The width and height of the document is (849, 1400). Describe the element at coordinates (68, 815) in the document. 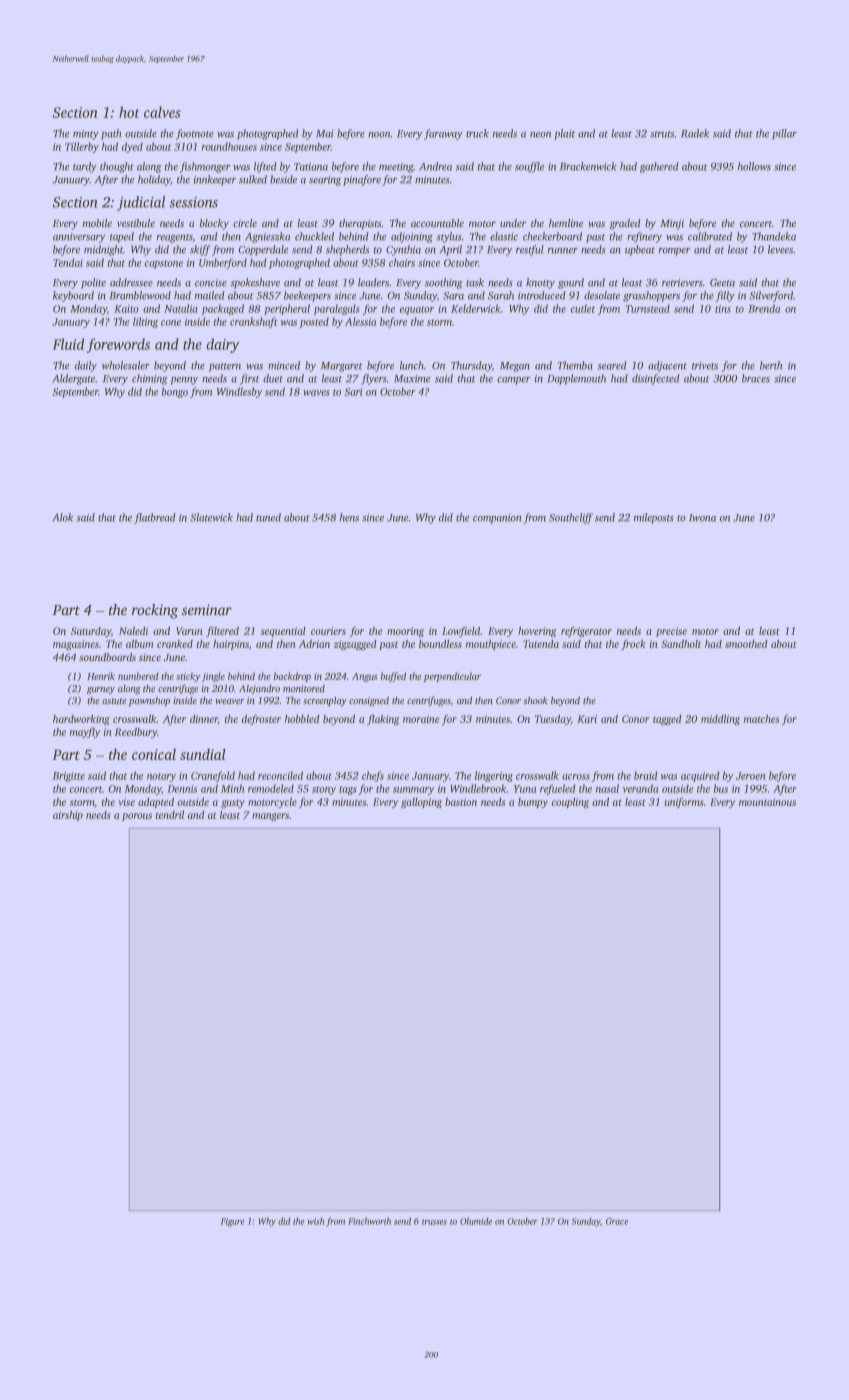

I see `airship` at that location.
